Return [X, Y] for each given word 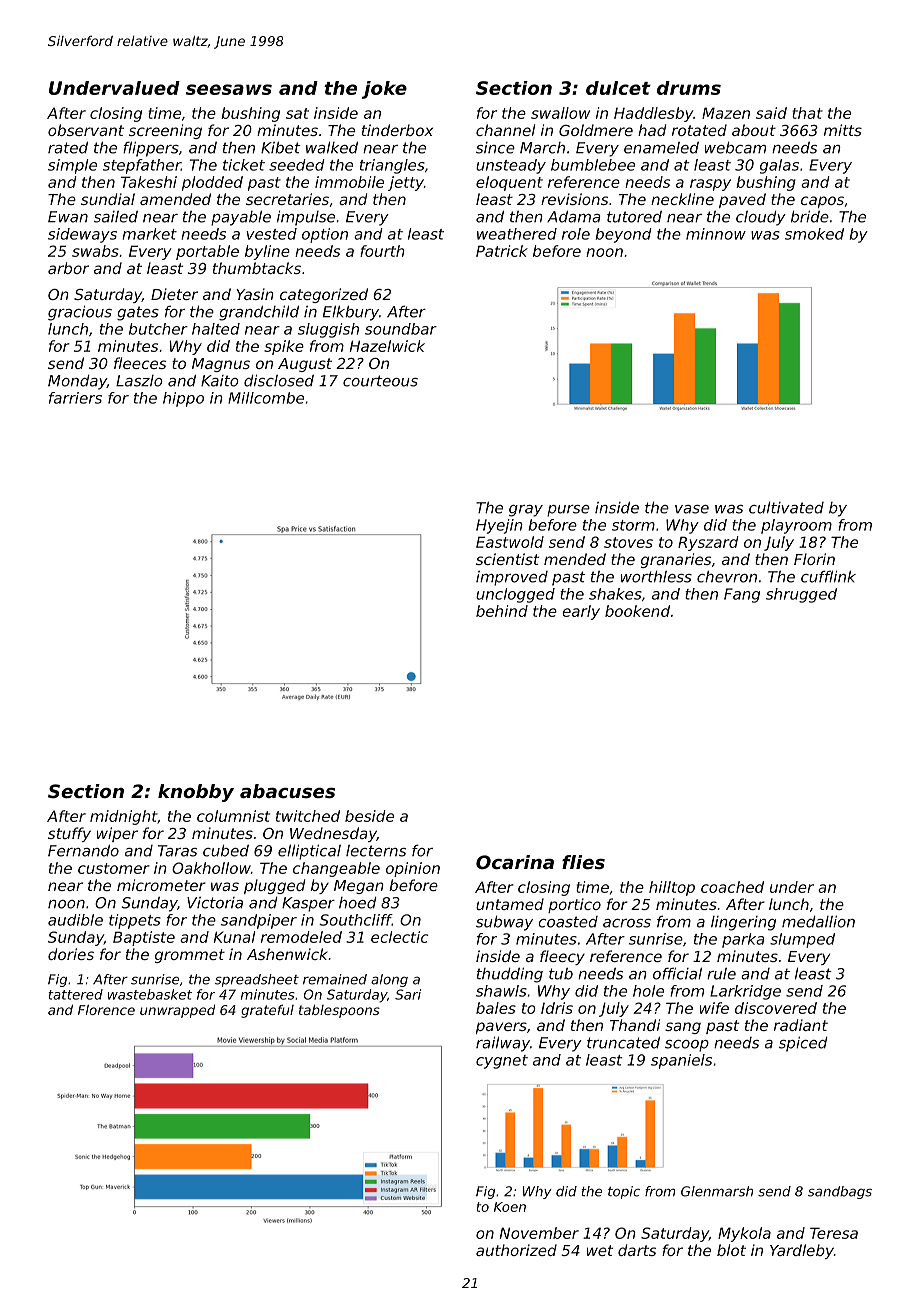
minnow [716, 234]
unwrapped [177, 1011]
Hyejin [499, 526]
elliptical [309, 852]
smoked [814, 234]
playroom [796, 526]
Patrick [502, 251]
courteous [380, 381]
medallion [818, 921]
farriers [75, 398]
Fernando [83, 850]
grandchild [259, 313]
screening [165, 131]
